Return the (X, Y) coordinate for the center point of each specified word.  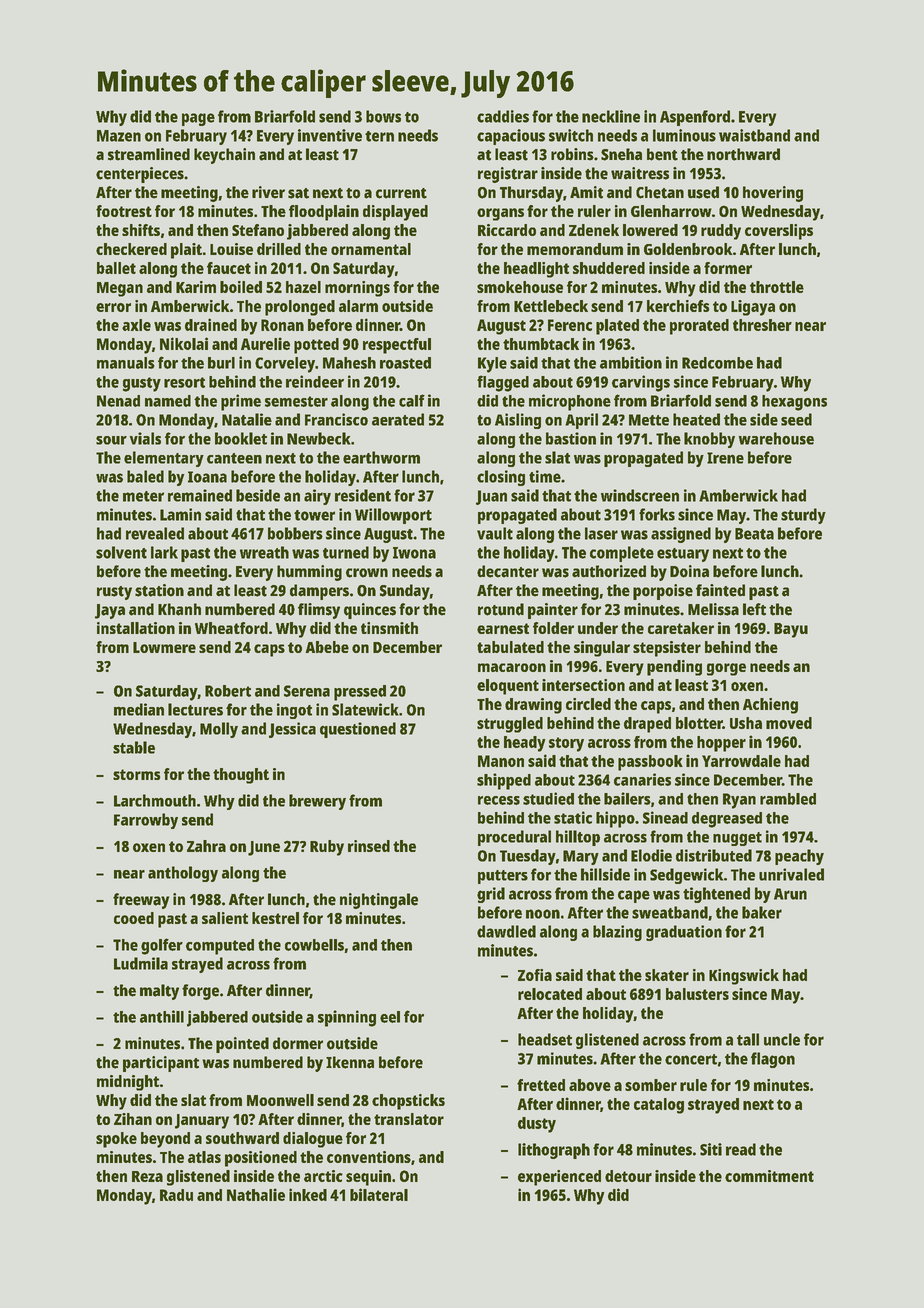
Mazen (119, 136)
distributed (714, 855)
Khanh (179, 609)
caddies (503, 116)
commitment (769, 1176)
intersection (583, 685)
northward (743, 154)
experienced (559, 1178)
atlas (204, 1157)
